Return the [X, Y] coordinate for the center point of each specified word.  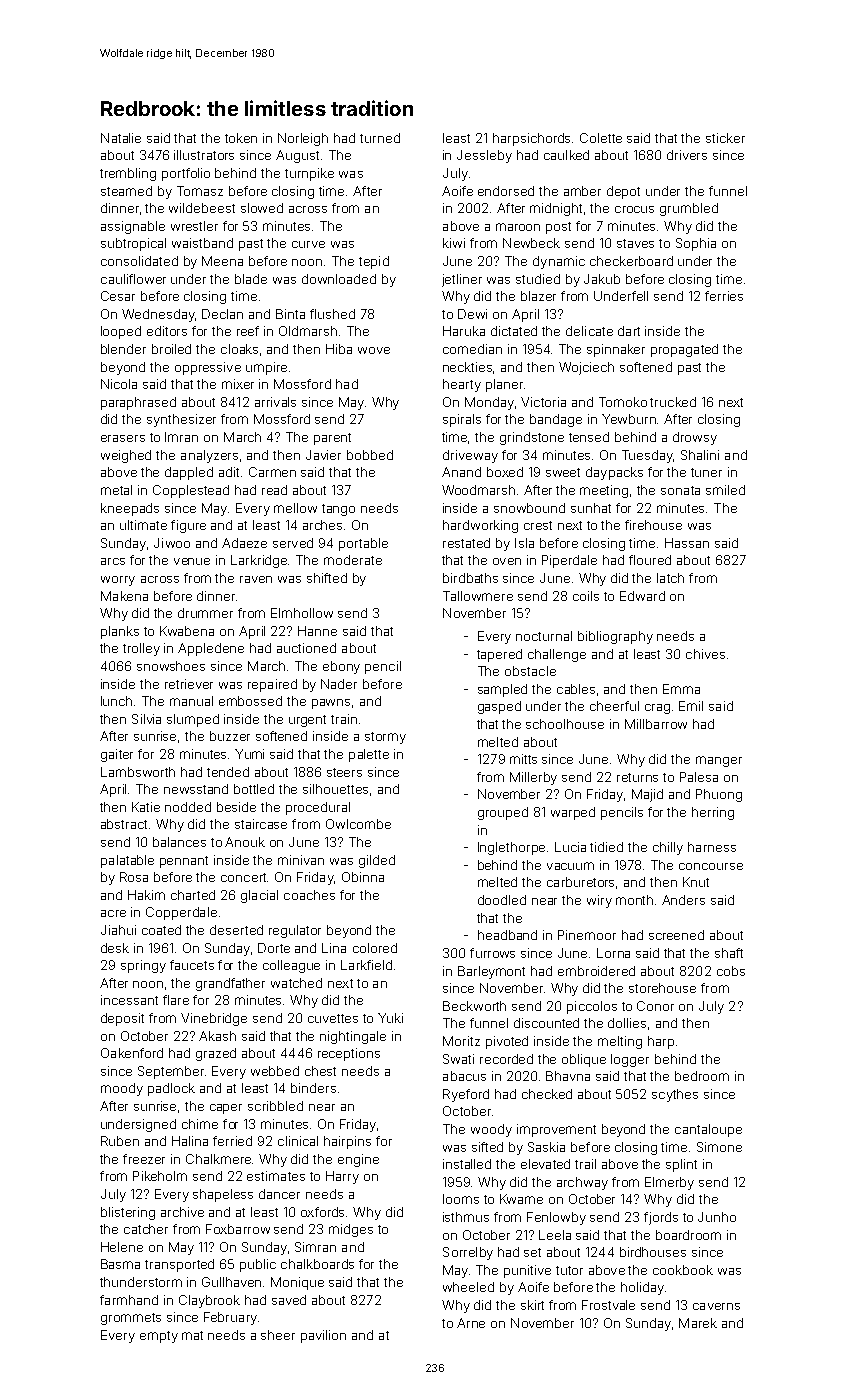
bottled [254, 789]
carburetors [580, 882]
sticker [725, 138]
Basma [120, 1264]
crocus [634, 209]
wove [374, 350]
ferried [232, 1141]
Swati [458, 1059]
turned [380, 138]
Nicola [119, 384]
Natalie [121, 138]
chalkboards [317, 1264]
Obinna [363, 877]
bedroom [702, 1076]
